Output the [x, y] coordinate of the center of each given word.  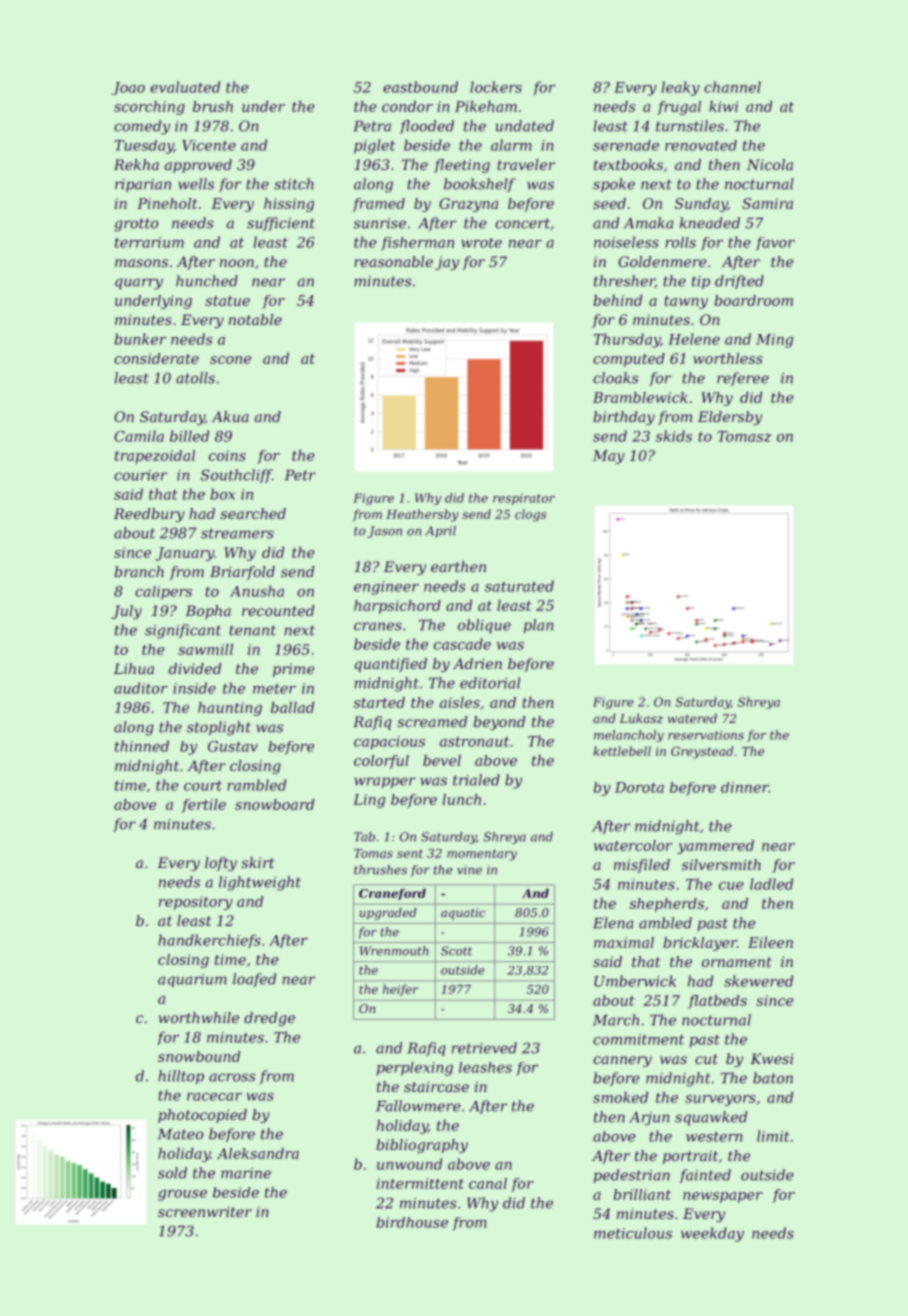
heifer [400, 990]
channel [732, 87]
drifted [739, 282]
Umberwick [635, 981]
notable [255, 319]
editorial [490, 683]
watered [692, 718]
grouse [182, 1195]
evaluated [185, 87]
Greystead [702, 752]
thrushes [380, 870]
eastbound [420, 87]
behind [618, 300]
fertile [204, 806]
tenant [252, 630]
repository [196, 903]
